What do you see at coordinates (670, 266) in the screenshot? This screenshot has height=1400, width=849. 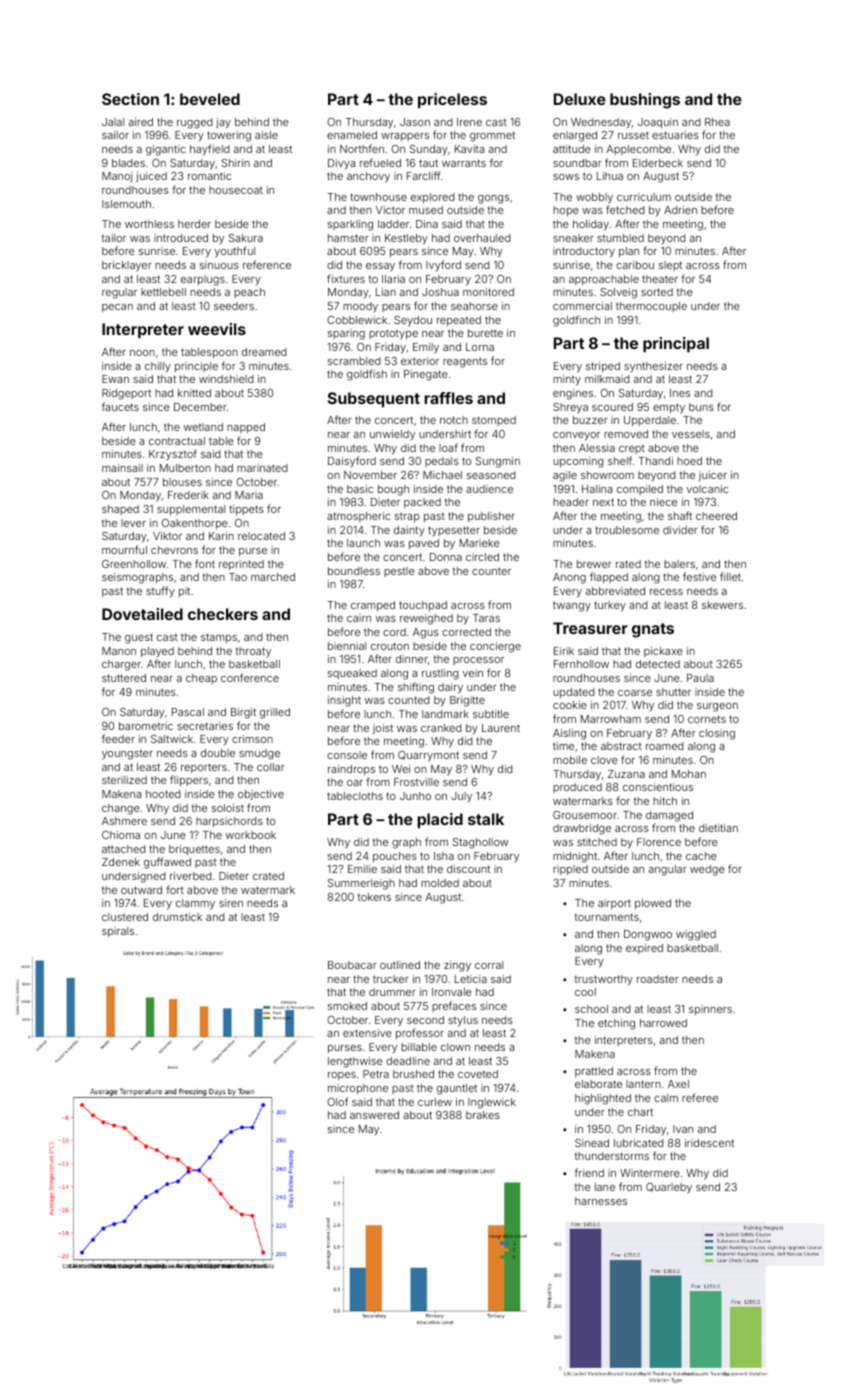 I see `slept` at bounding box center [670, 266].
